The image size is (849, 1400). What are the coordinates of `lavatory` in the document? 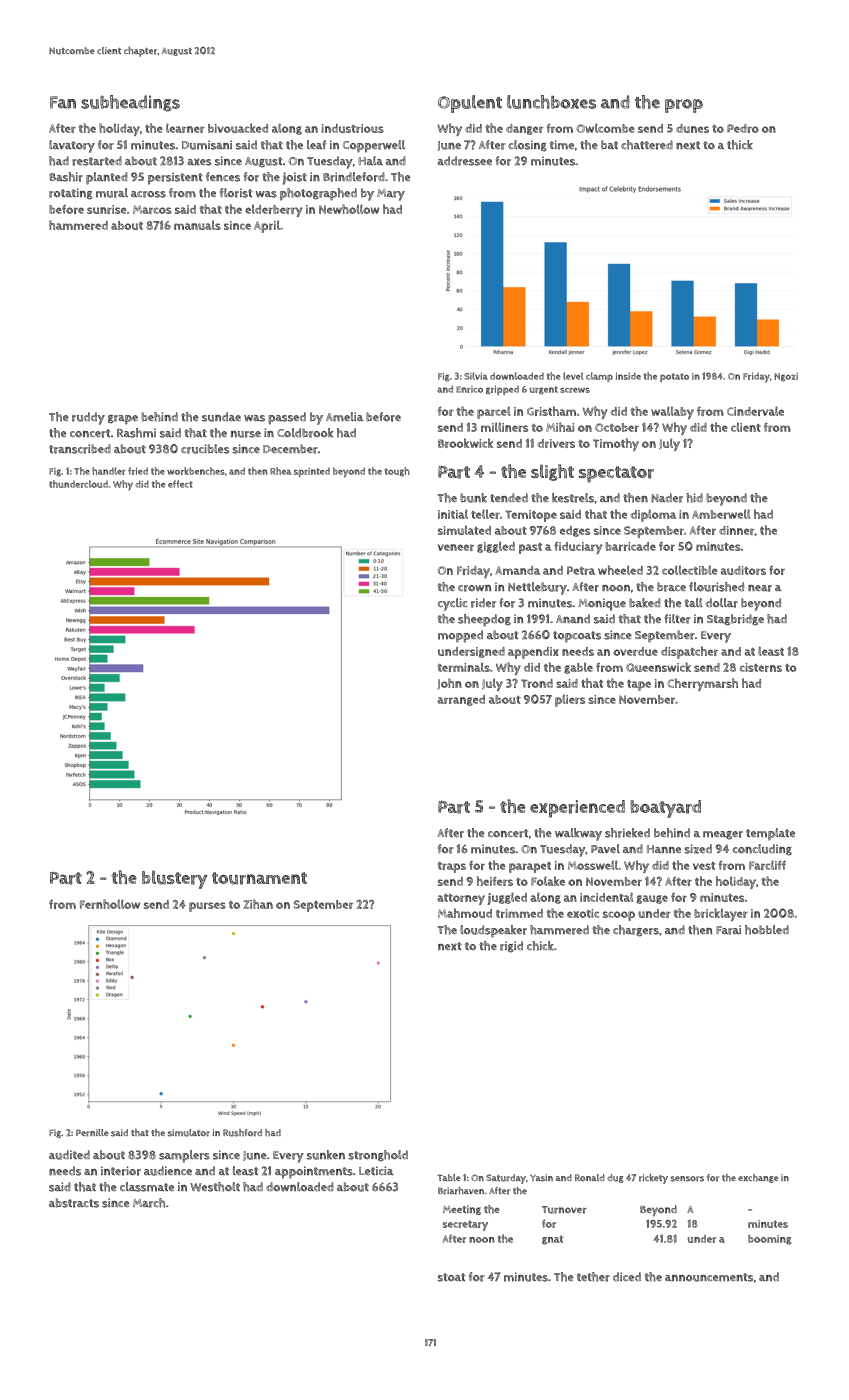 It's located at (72, 146).
